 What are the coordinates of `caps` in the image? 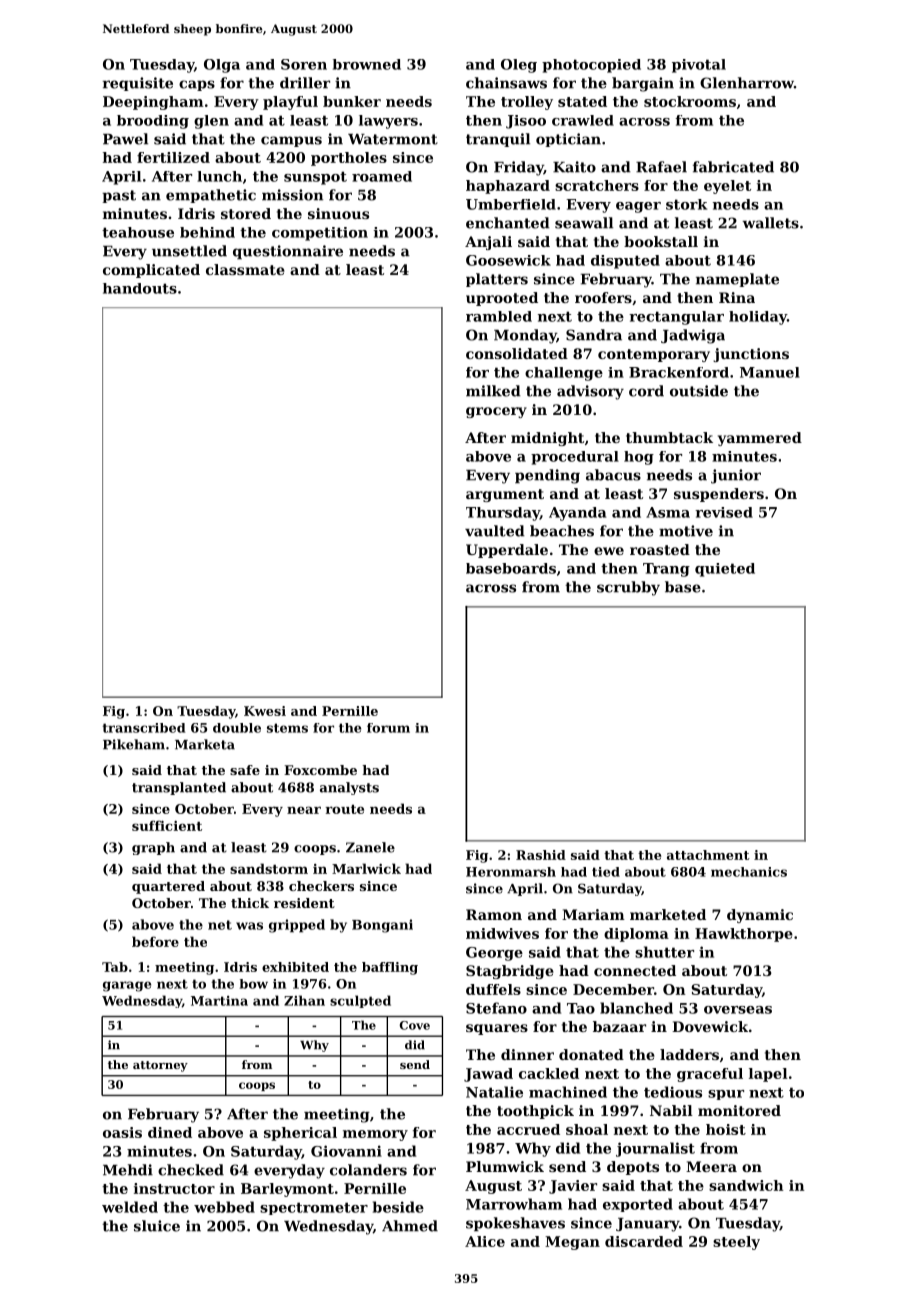 It's located at (197, 85).
